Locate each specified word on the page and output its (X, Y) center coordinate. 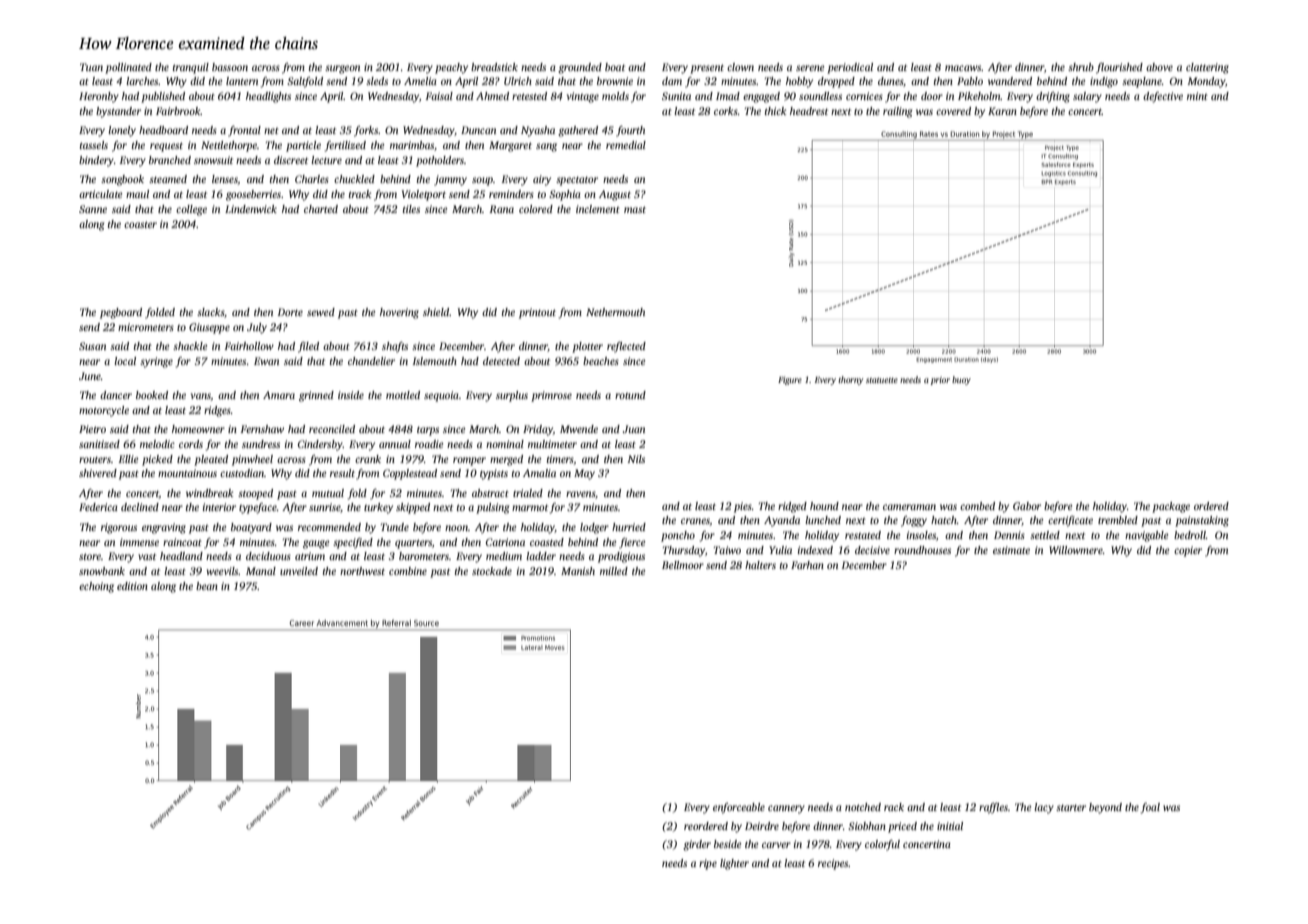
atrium (310, 556)
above (1159, 67)
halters (760, 565)
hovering (399, 313)
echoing (96, 587)
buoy (961, 380)
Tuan (91, 67)
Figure (790, 381)
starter (1071, 807)
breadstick (494, 67)
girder (697, 845)
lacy (1044, 808)
